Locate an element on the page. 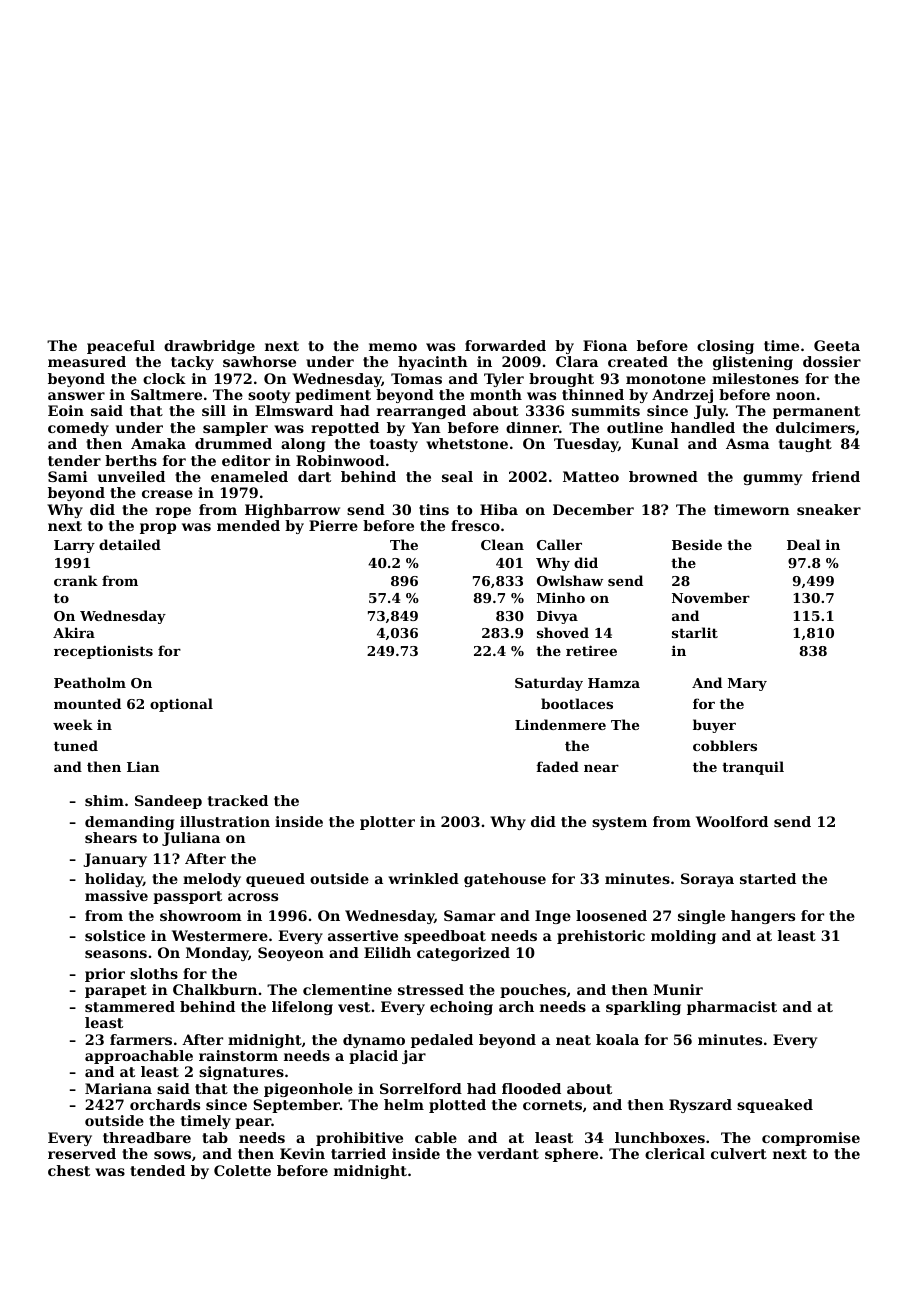  cornets is located at coordinates (552, 1105).
